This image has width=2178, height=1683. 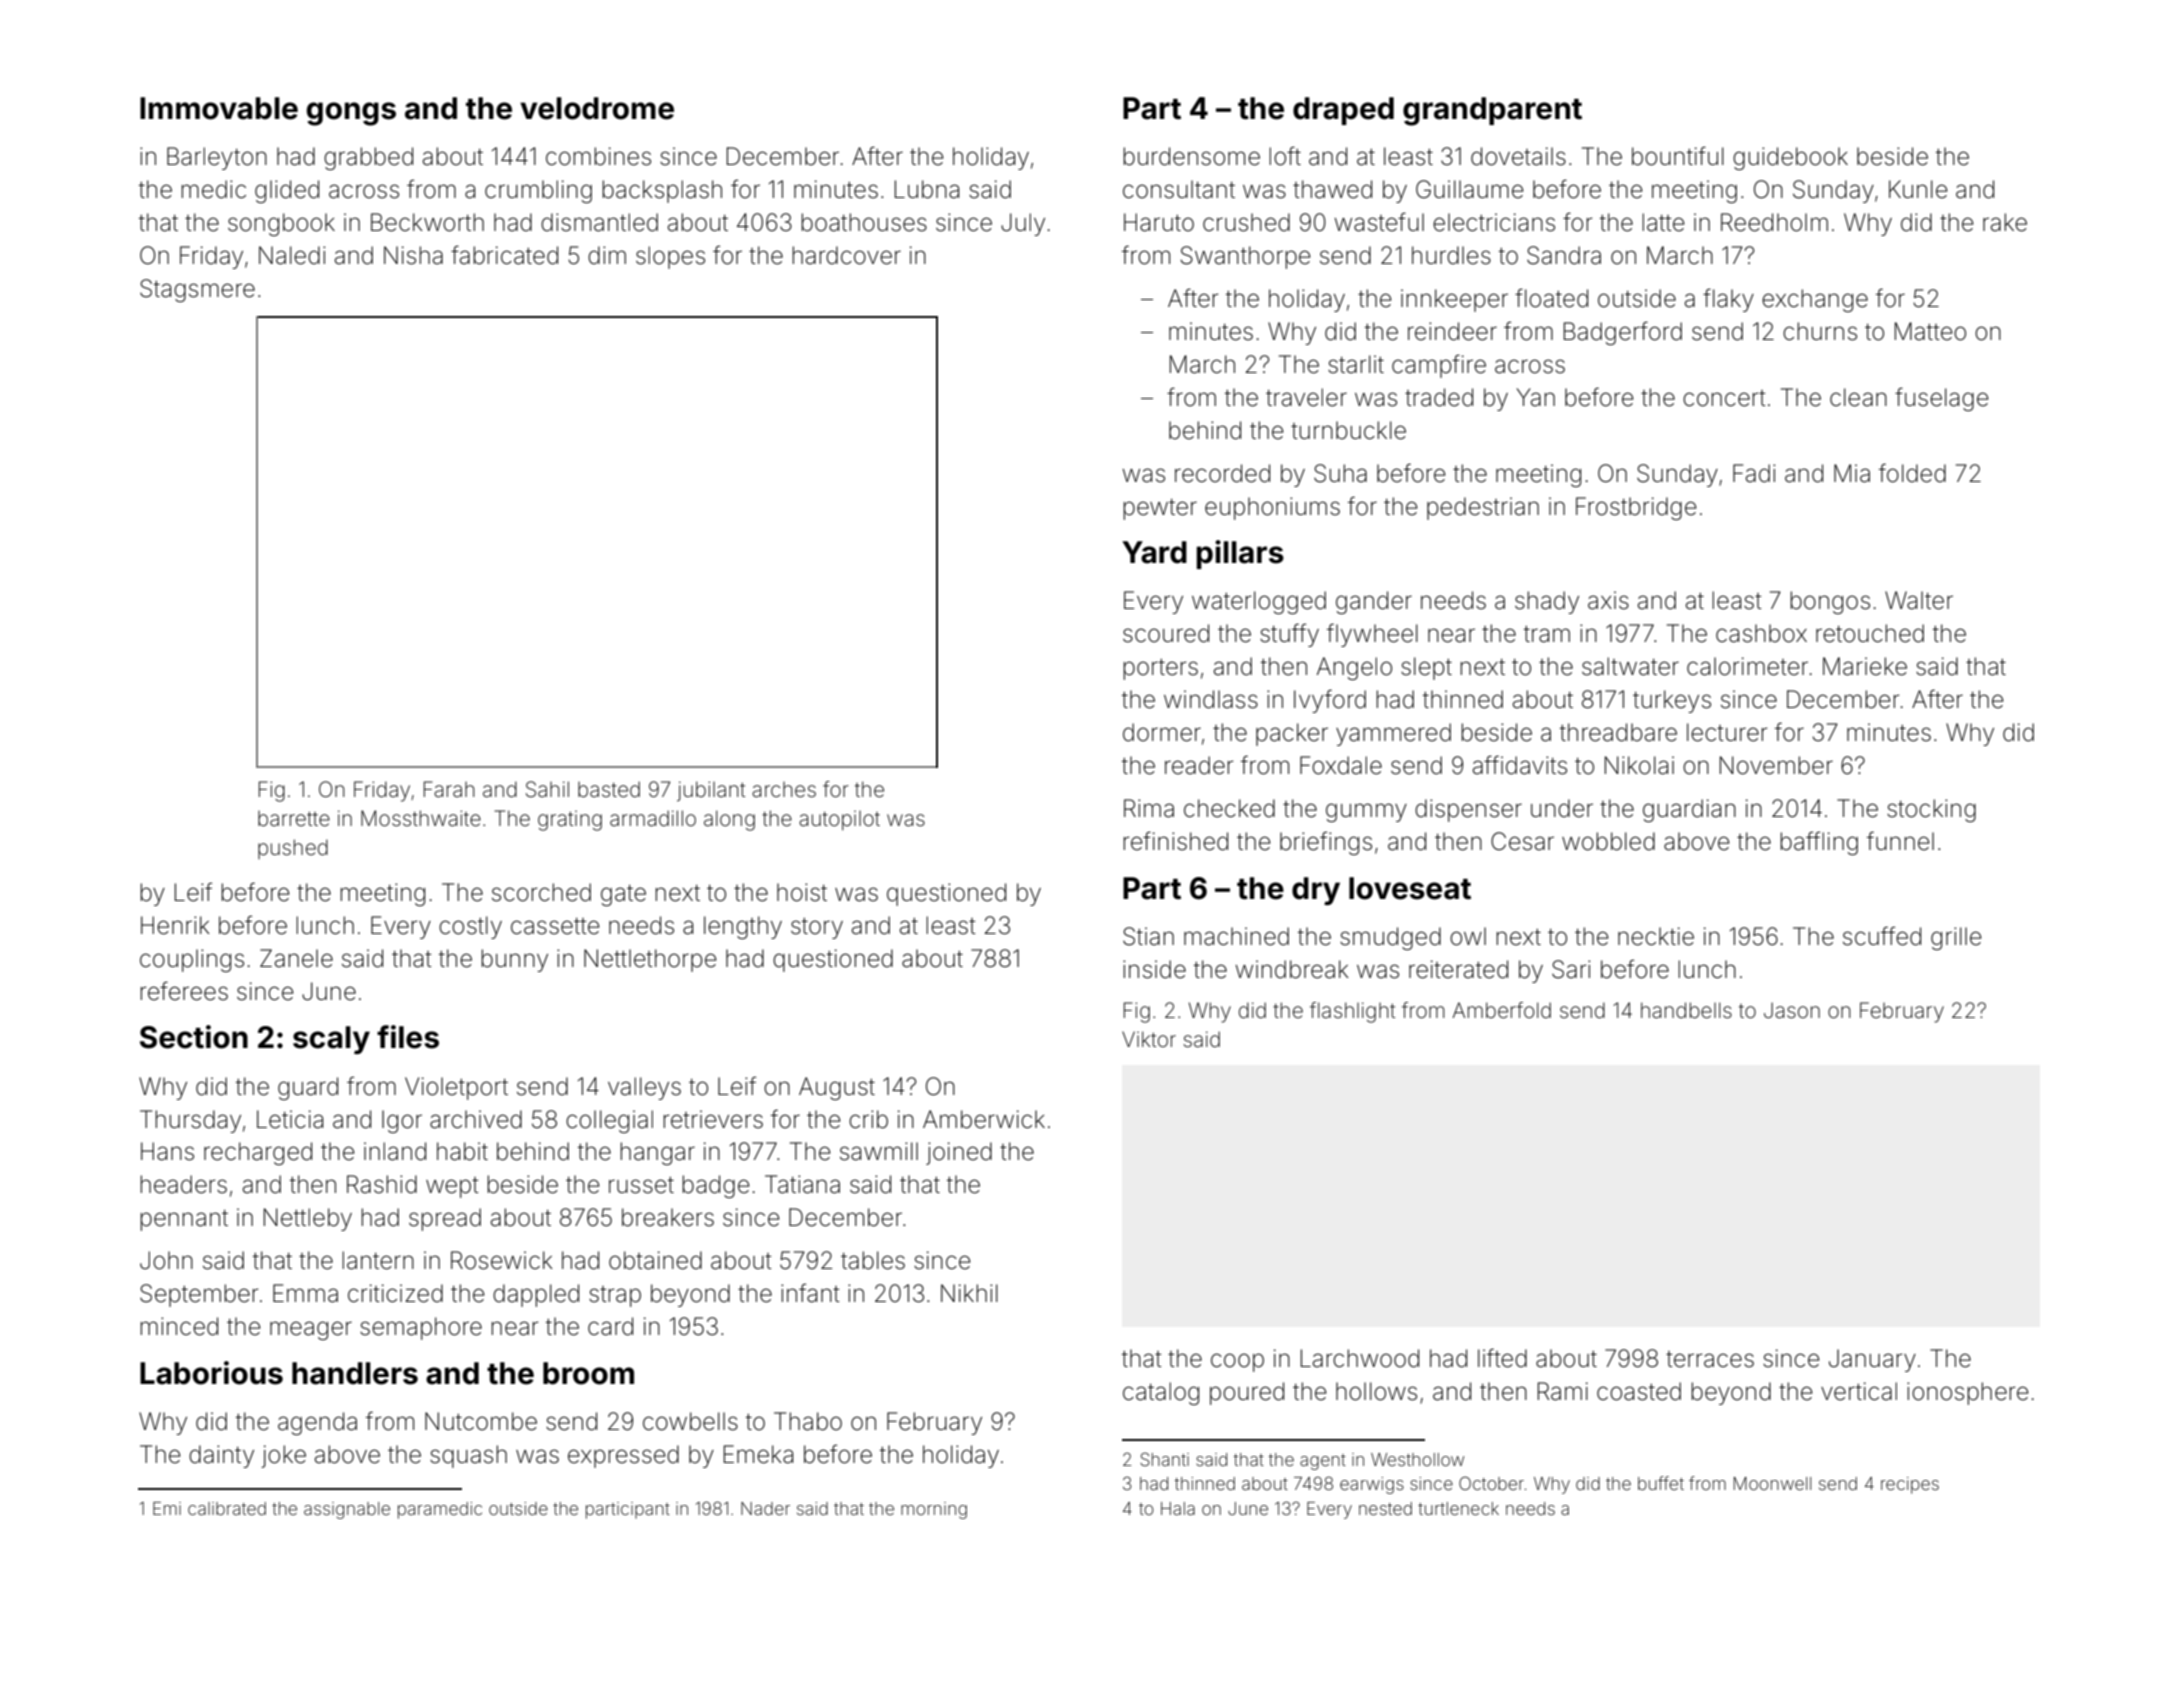 I want to click on dismantled, so click(x=599, y=222).
